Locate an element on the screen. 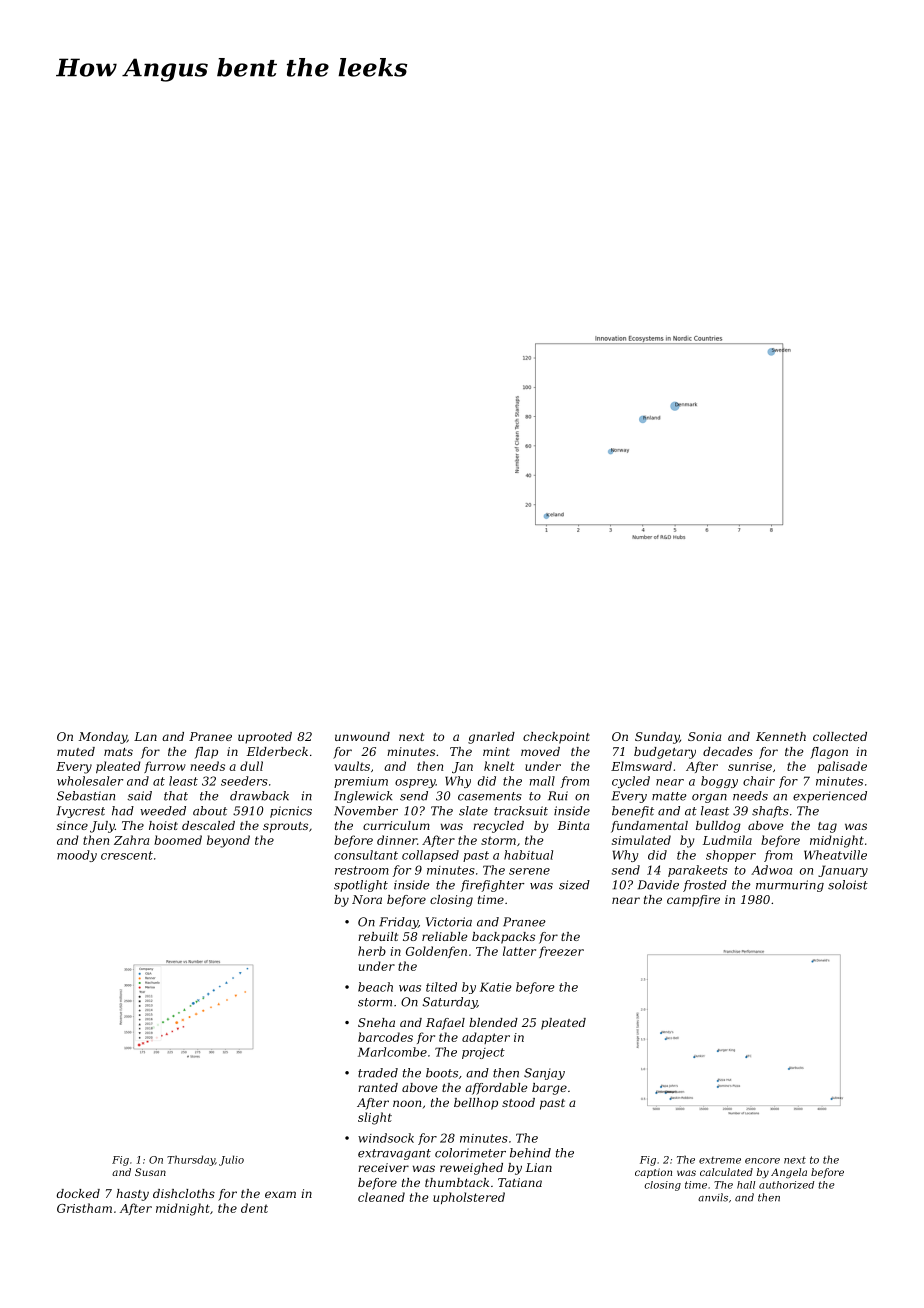 Image resolution: width=924 pixels, height=1308 pixels. freezer is located at coordinates (561, 952).
